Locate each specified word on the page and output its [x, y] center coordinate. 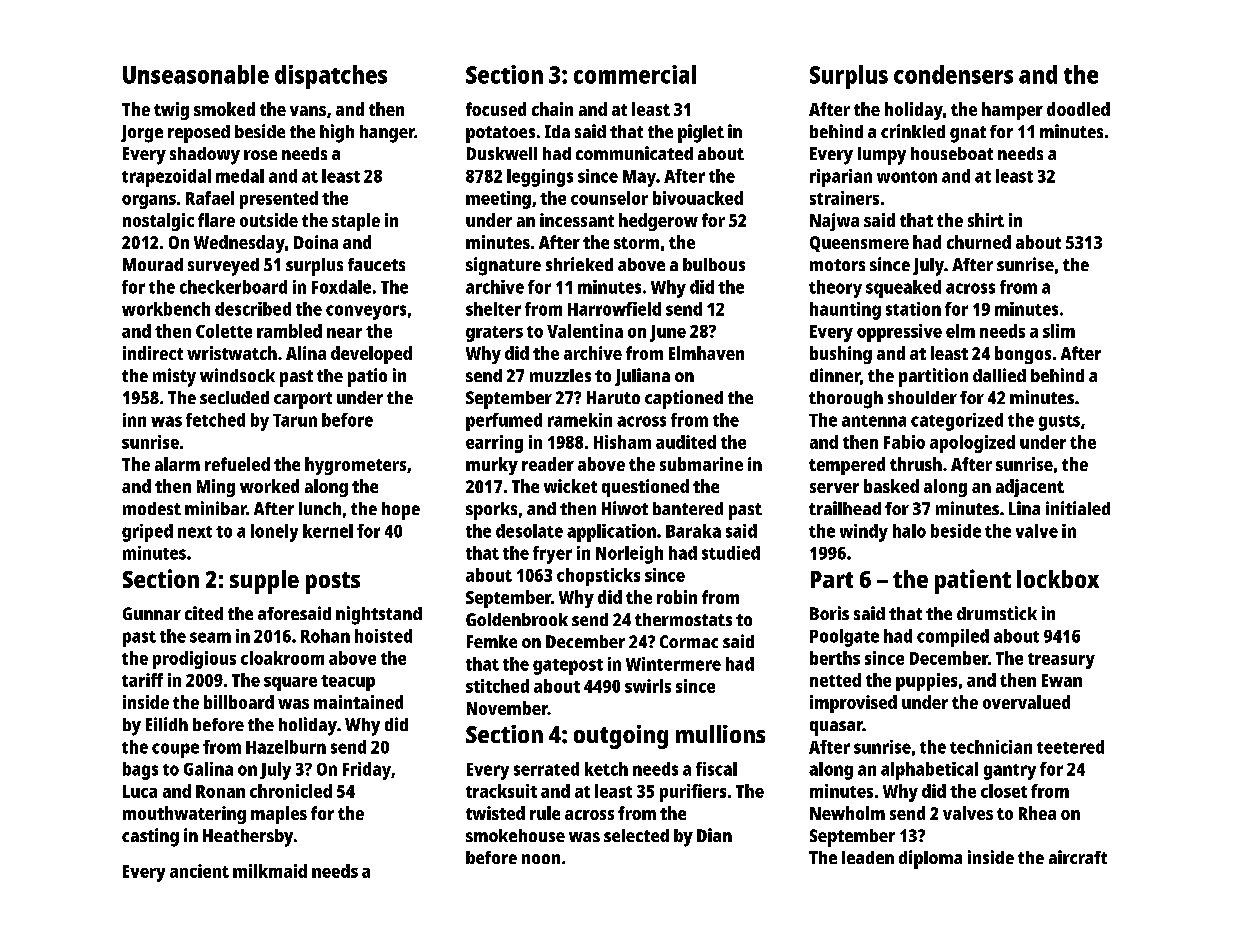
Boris [829, 613]
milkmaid [270, 871]
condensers [953, 74]
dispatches [331, 77]
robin [677, 597]
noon [541, 859]
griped [147, 533]
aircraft [1078, 857]
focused [496, 109]
